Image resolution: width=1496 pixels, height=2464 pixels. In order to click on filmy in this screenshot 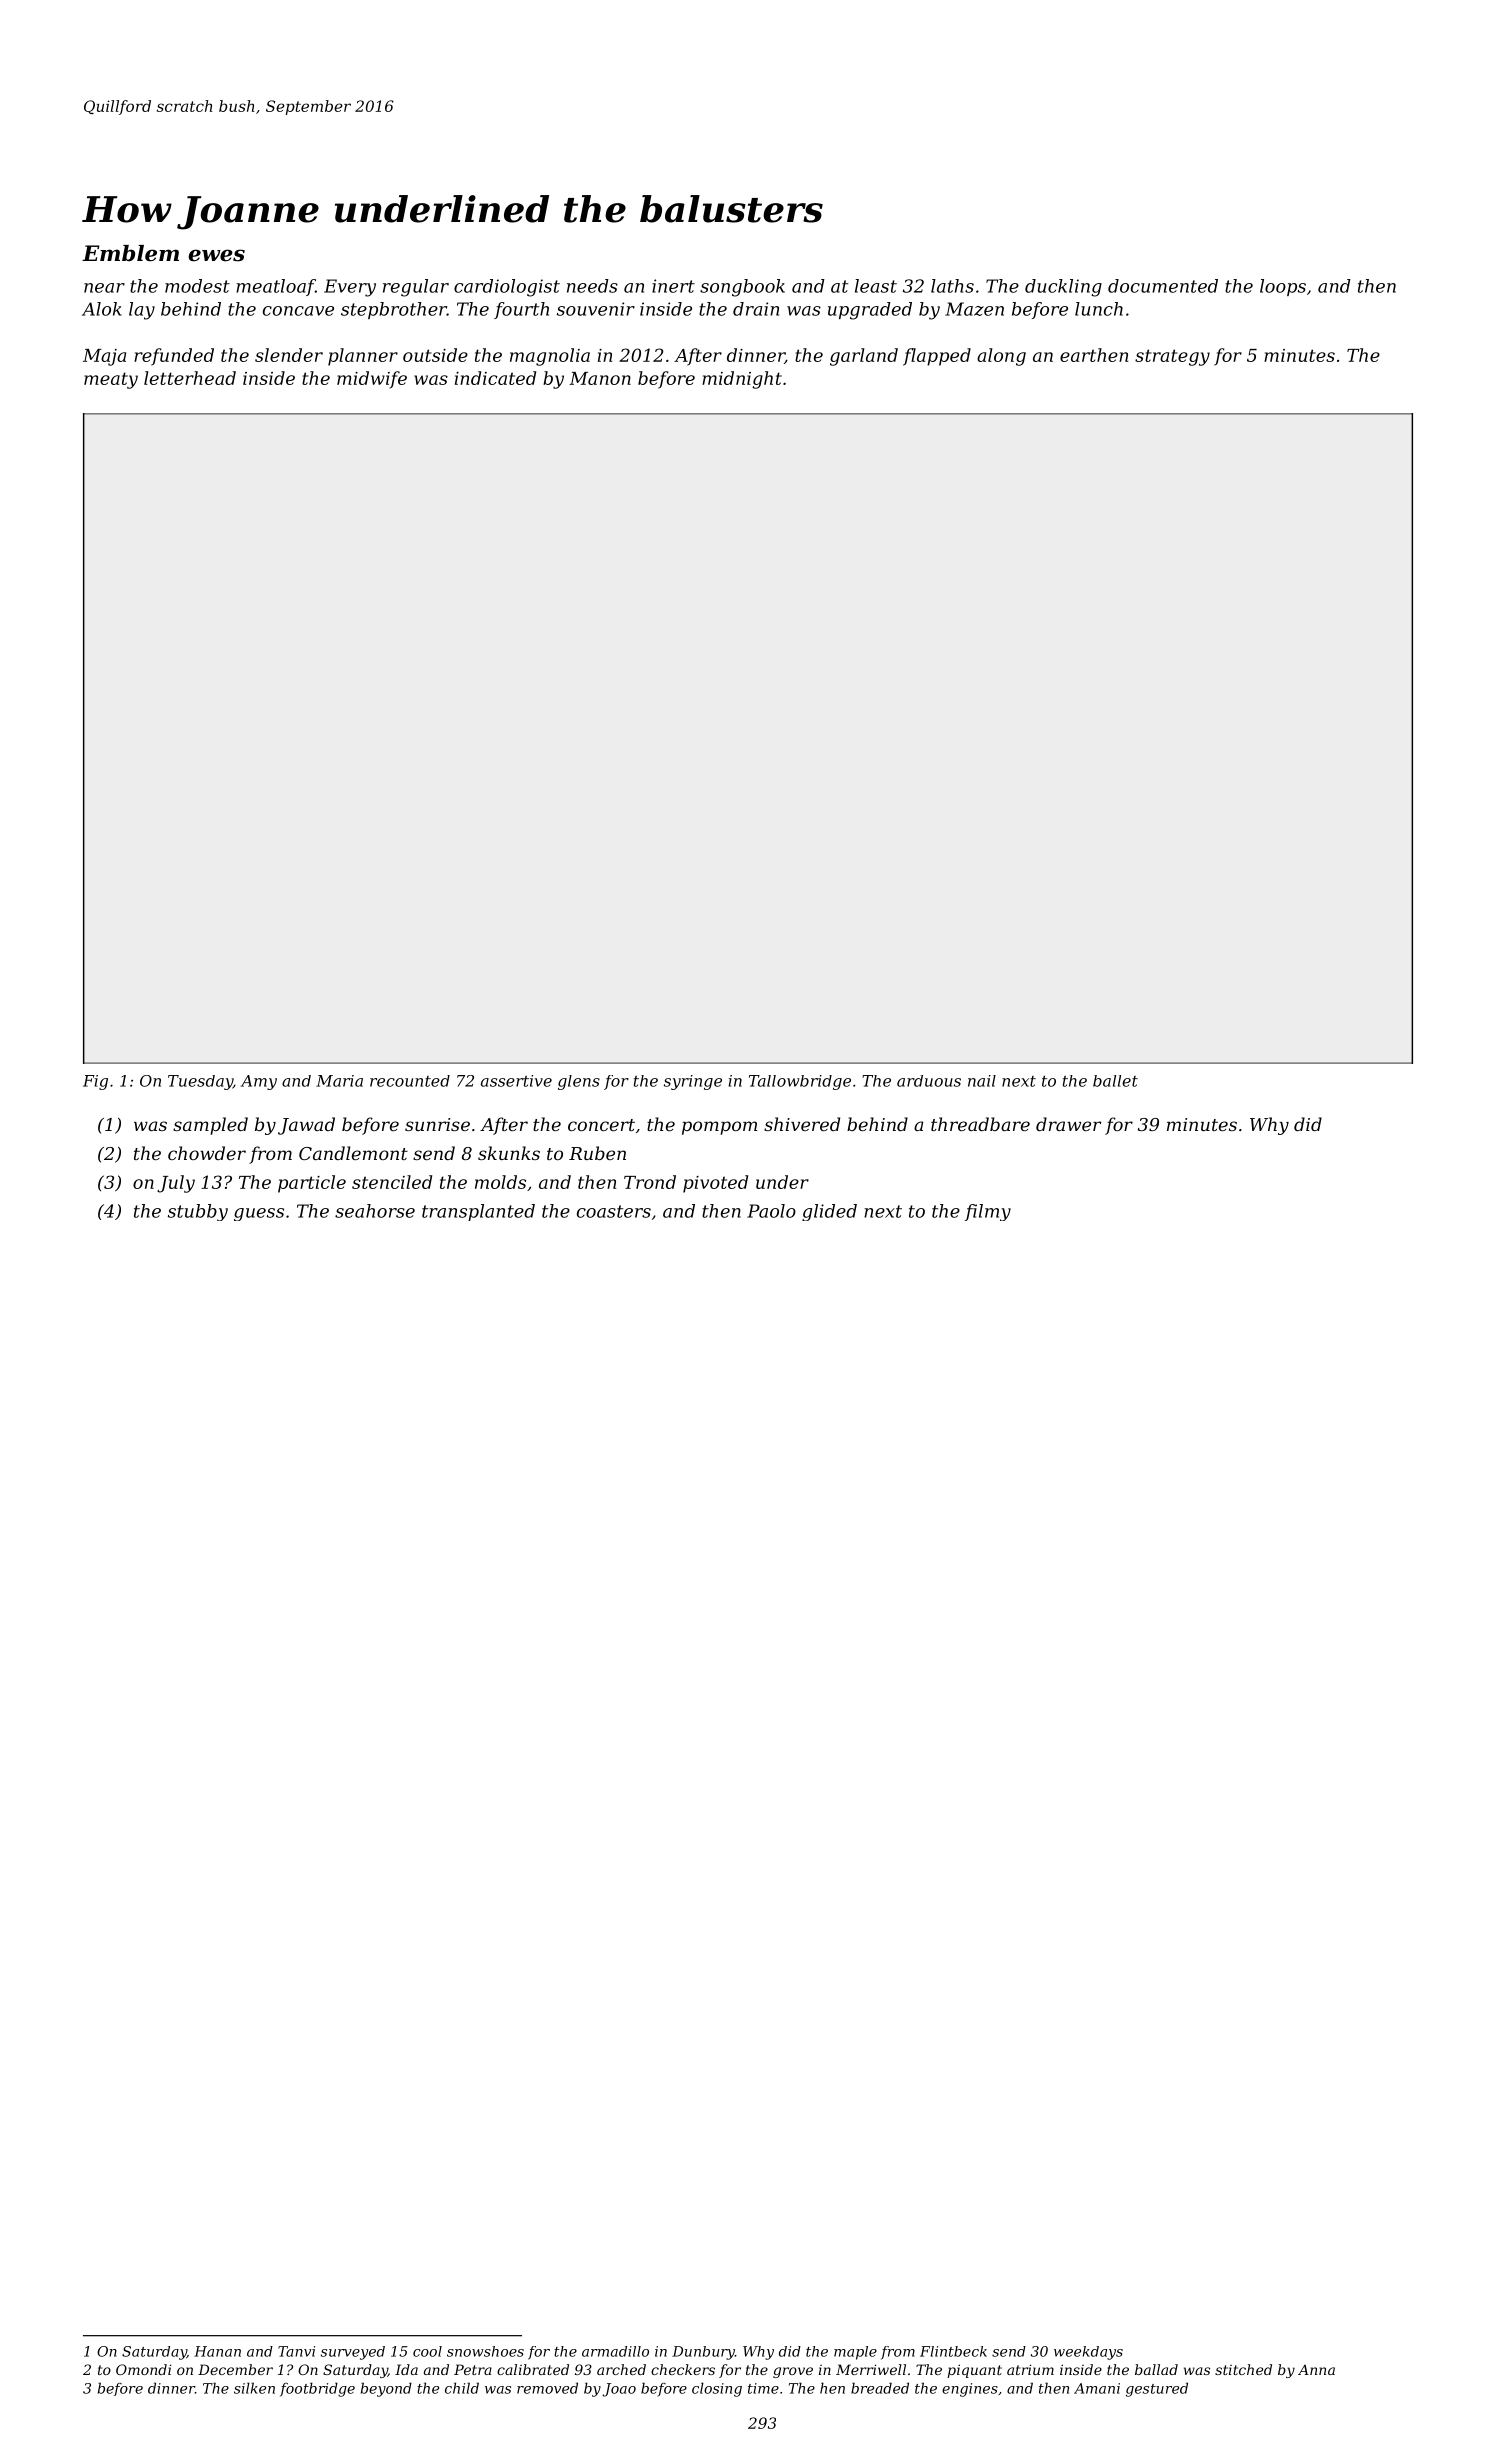, I will do `click(988, 1212)`.
